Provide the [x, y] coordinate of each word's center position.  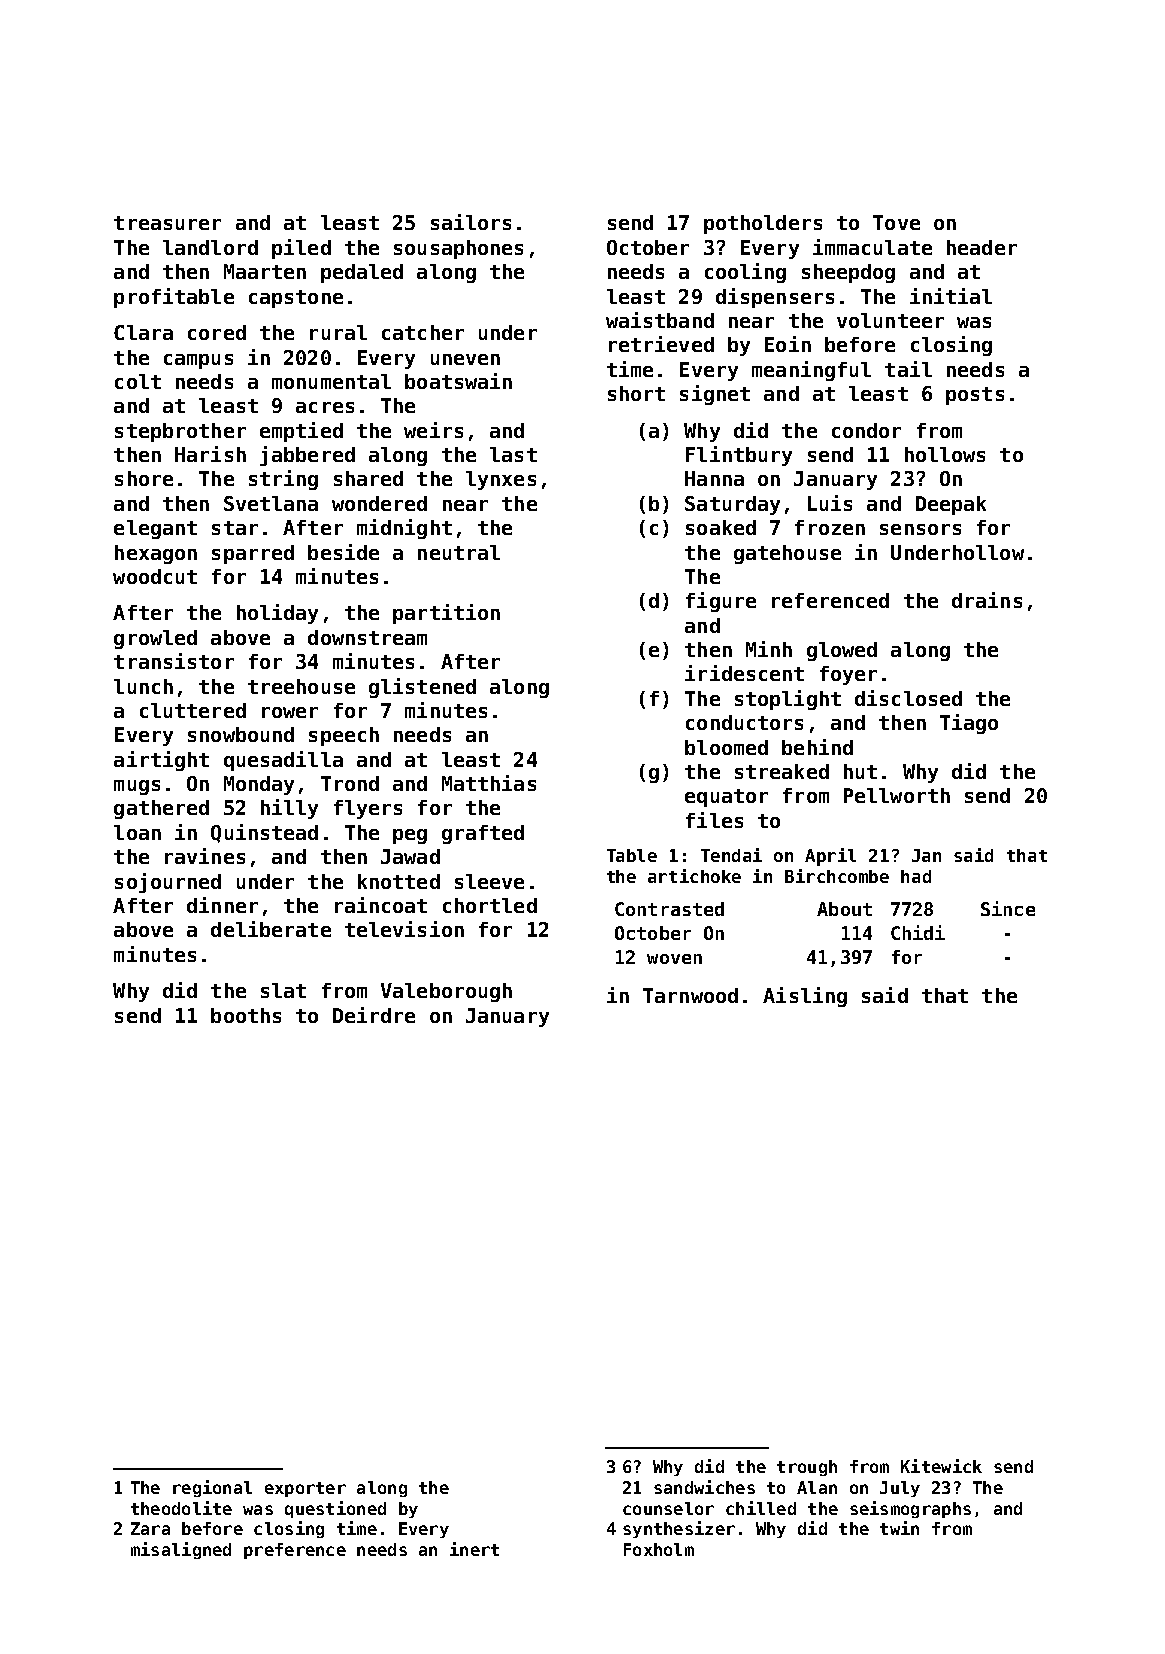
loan [137, 832]
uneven [465, 359]
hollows [945, 454]
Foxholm [659, 1549]
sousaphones [458, 249]
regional [212, 1488]
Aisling [805, 997]
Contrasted [669, 909]
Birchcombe [837, 876]
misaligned [181, 1550]
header [982, 247]
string [283, 480]
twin [899, 1528]
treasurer [167, 223]
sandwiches [704, 1487]
